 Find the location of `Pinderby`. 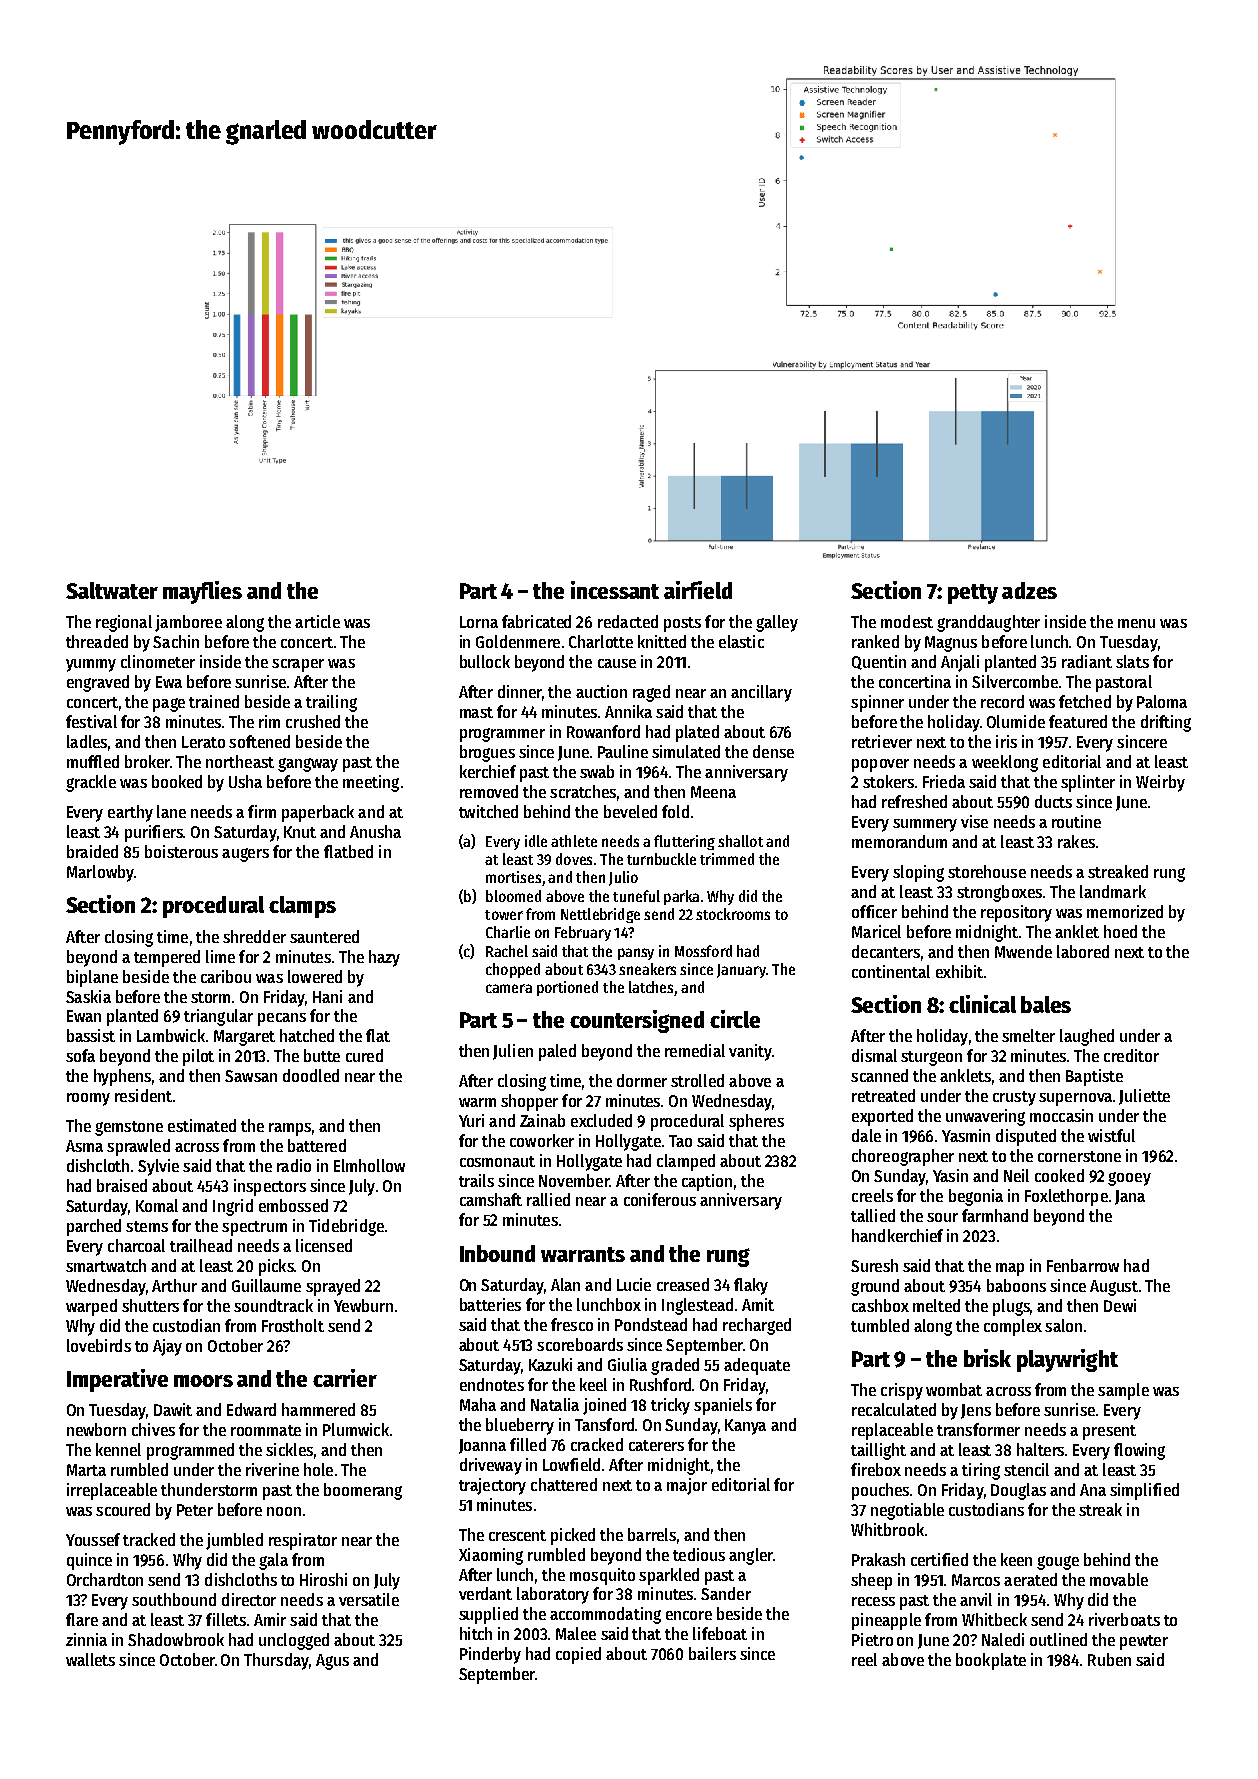

Pinderby is located at coordinates (490, 1655).
